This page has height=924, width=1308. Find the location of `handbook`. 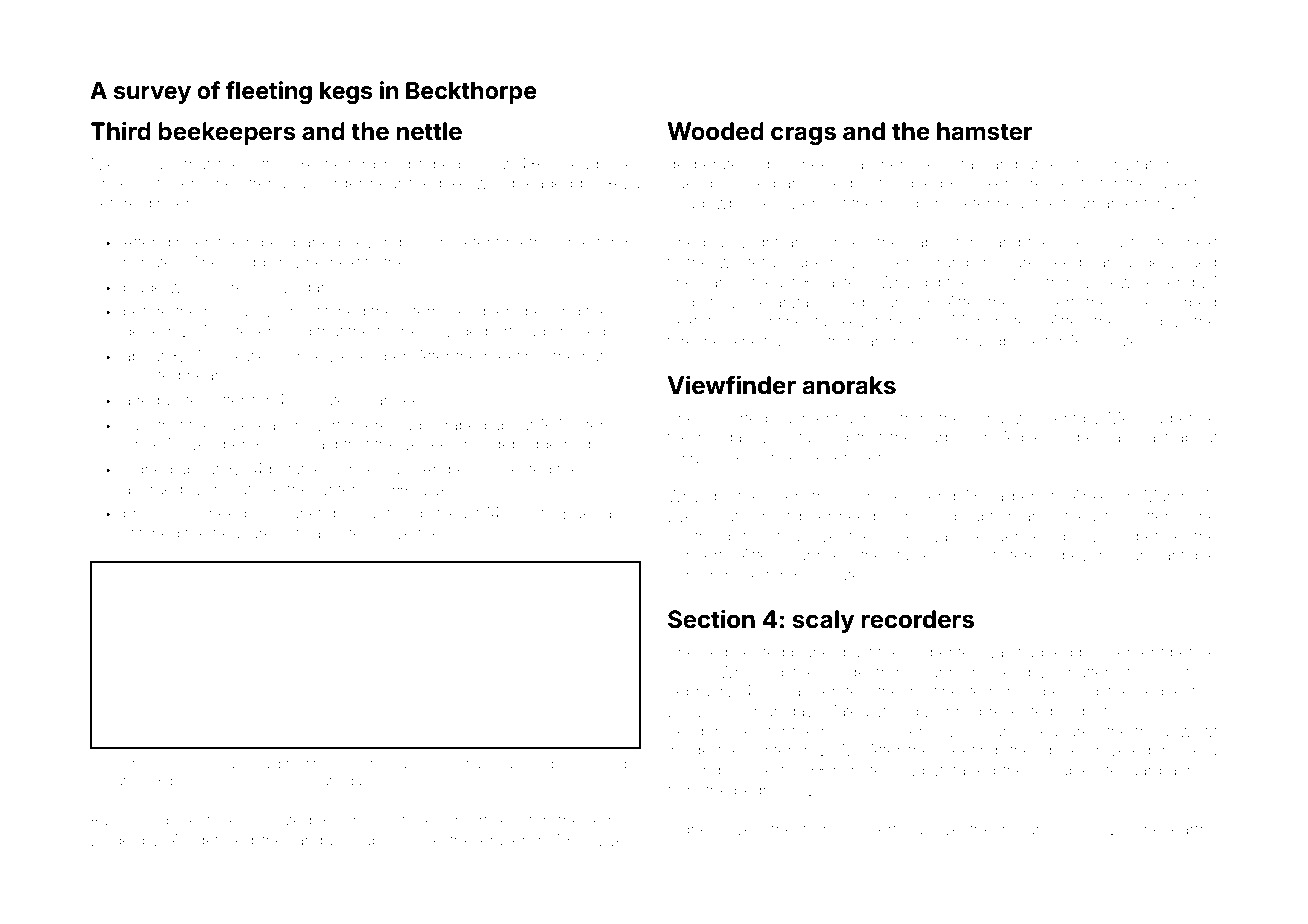

handbook is located at coordinates (1002, 341).
